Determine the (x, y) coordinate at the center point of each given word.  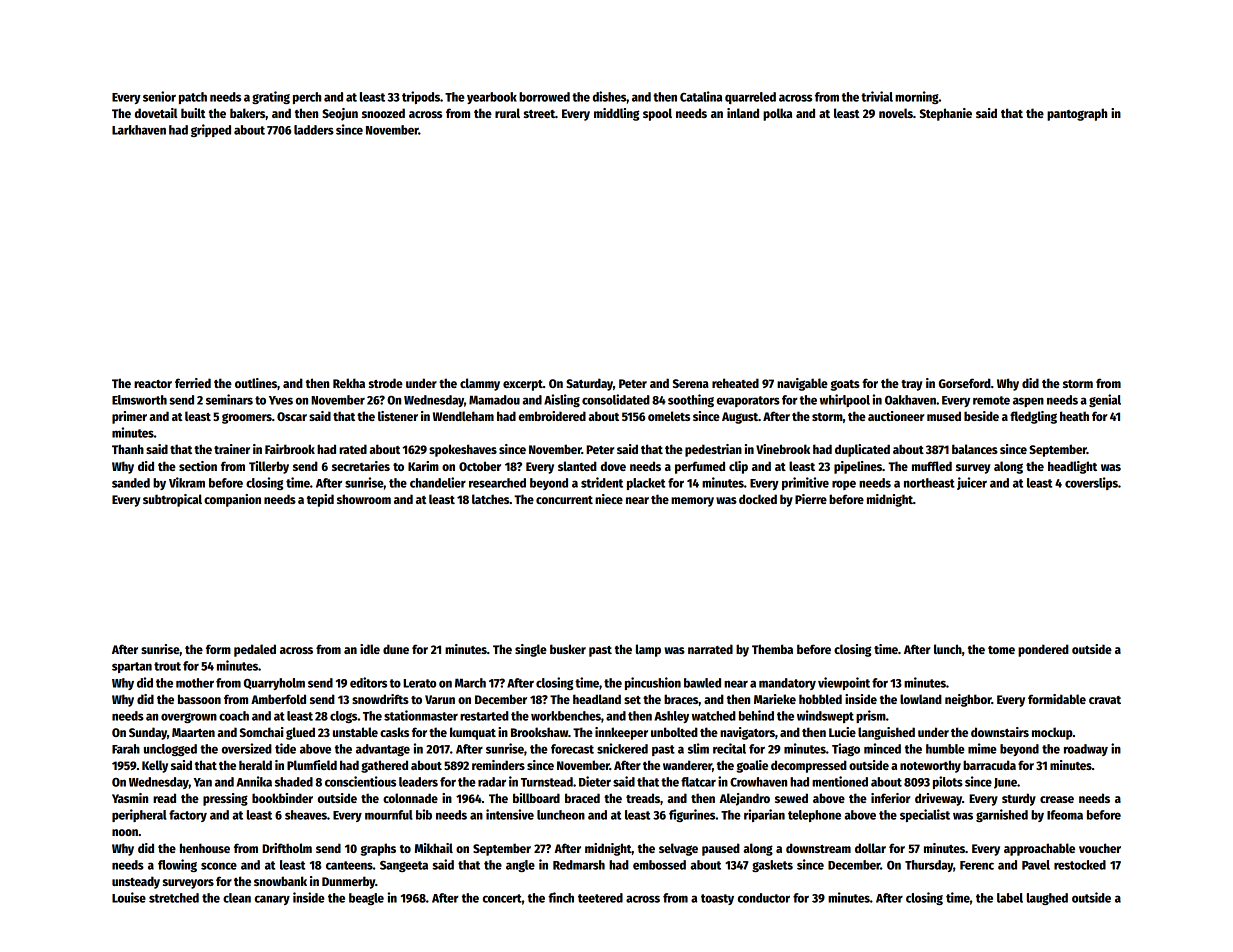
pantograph (1077, 114)
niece (609, 499)
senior (159, 96)
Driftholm (287, 848)
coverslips (1091, 483)
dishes (609, 96)
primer (129, 417)
